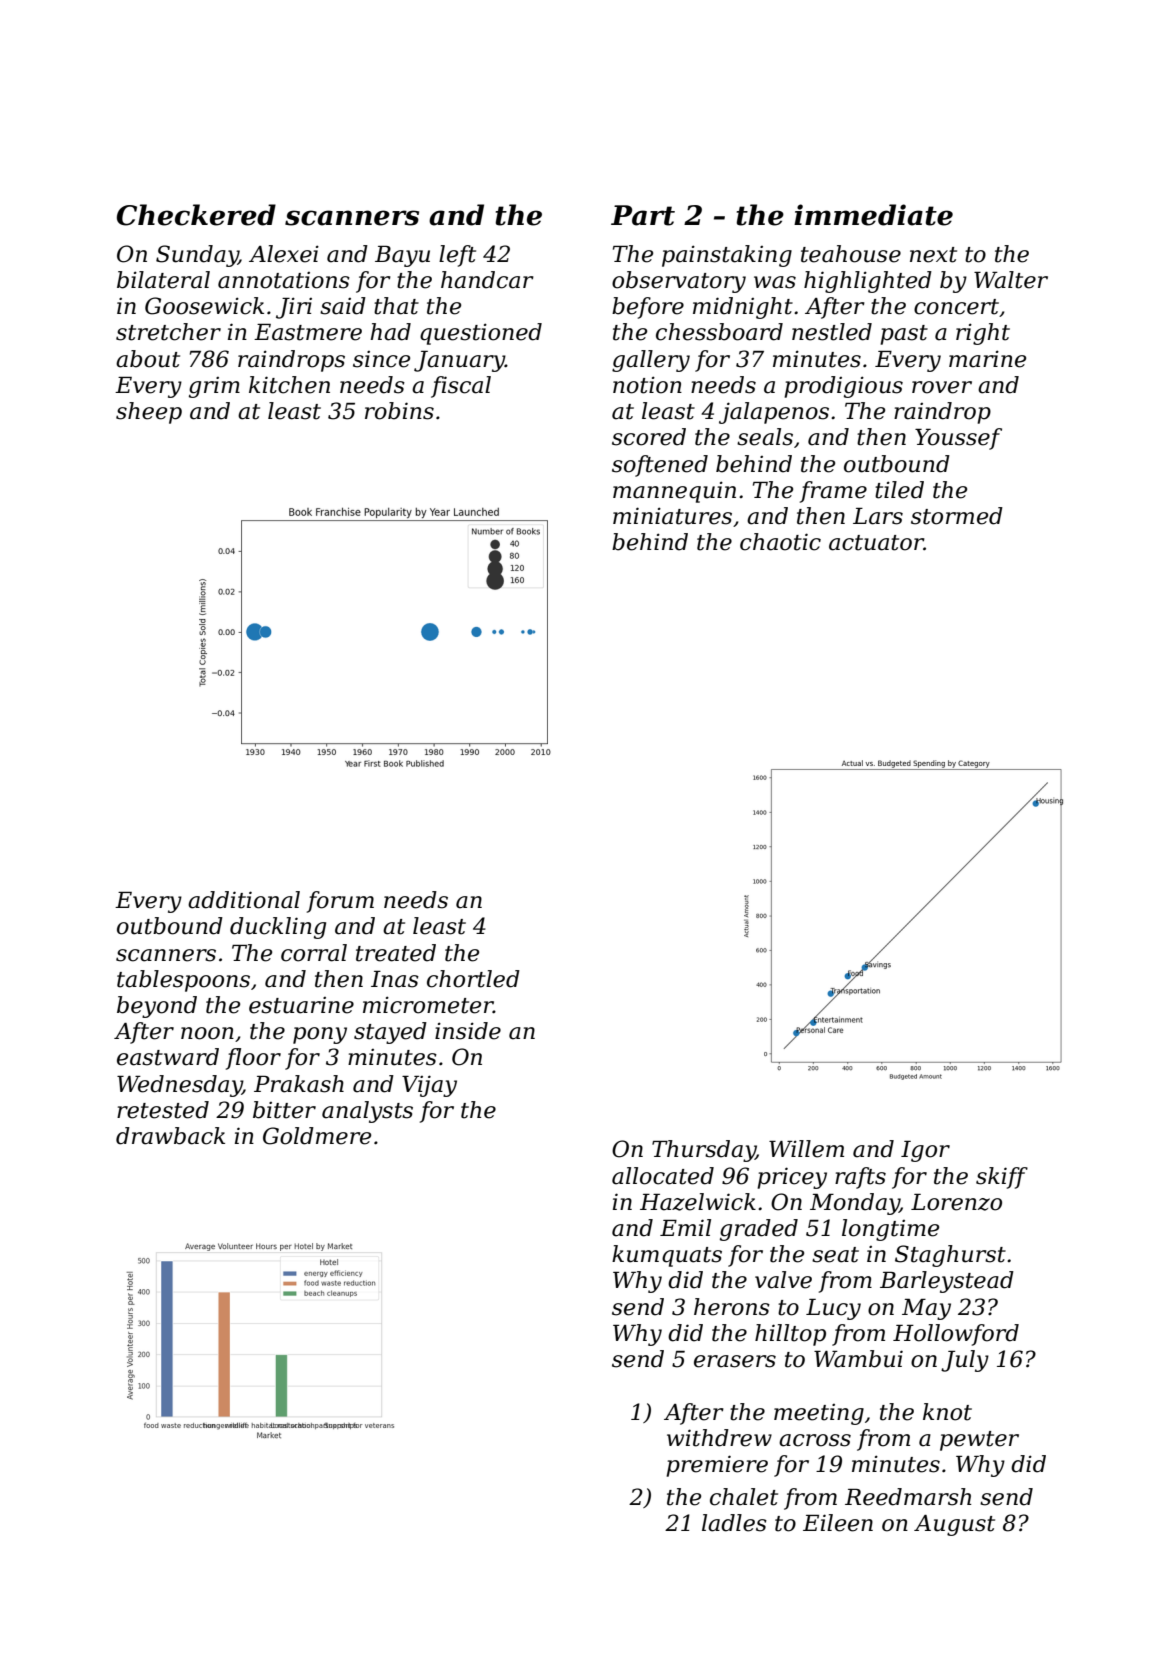 The image size is (1165, 1654). Describe the element at coordinates (473, 979) in the screenshot. I see `chortled` at that location.
